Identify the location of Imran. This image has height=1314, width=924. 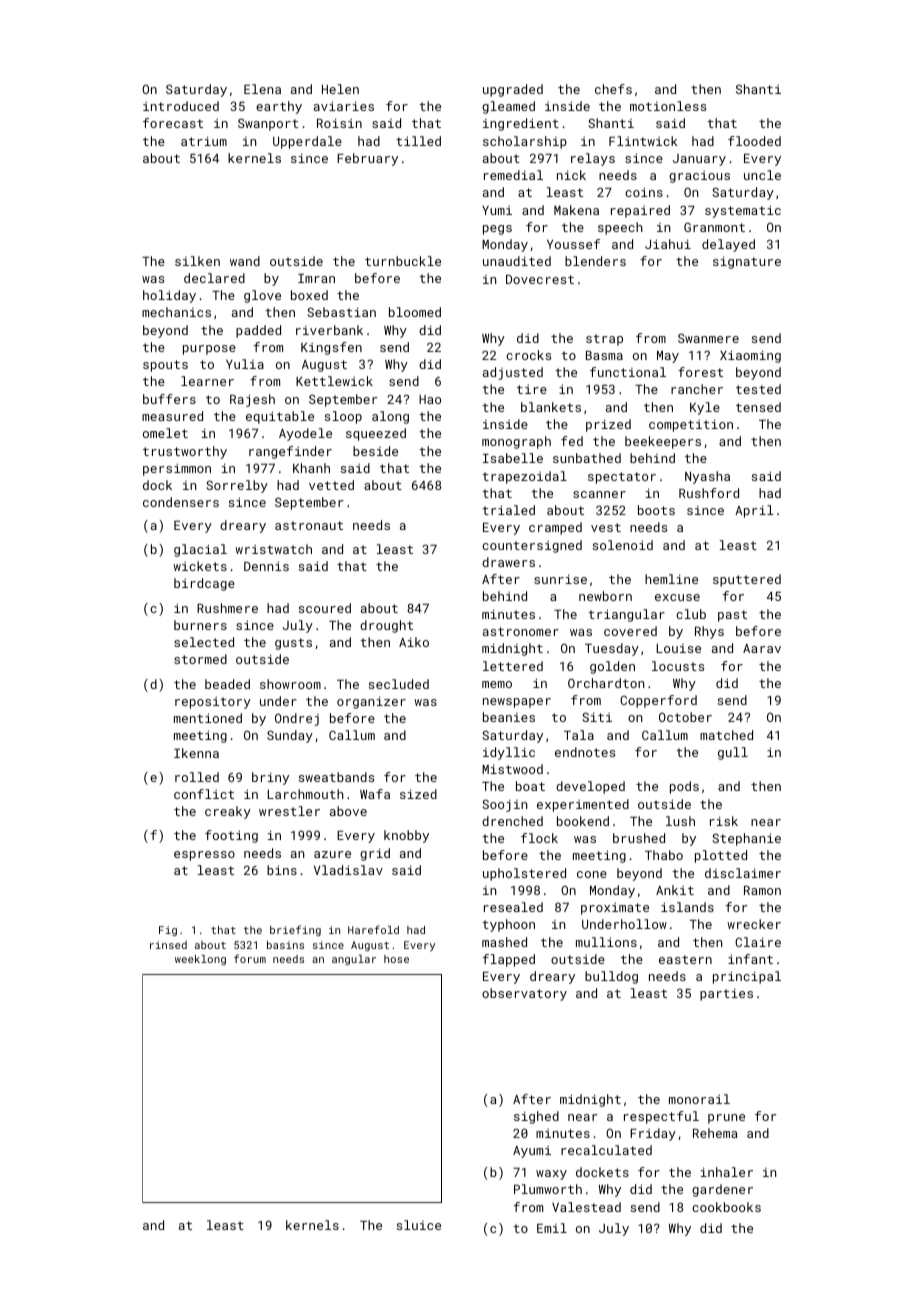
(316, 278).
